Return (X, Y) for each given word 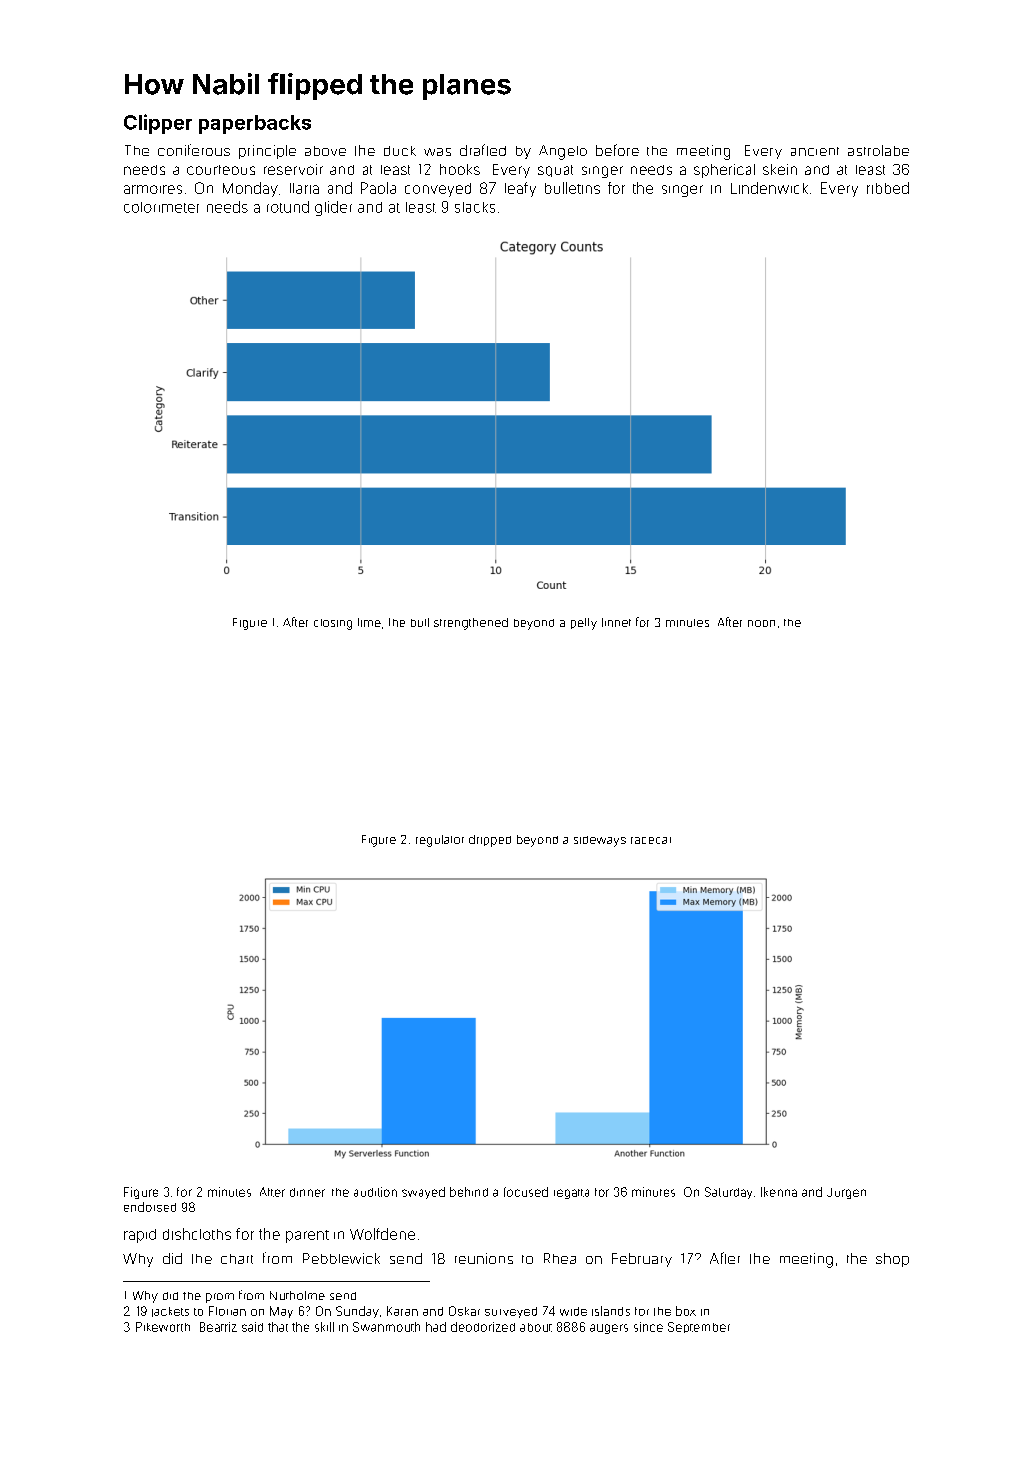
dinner (307, 1192)
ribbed (888, 188)
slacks (475, 207)
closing (333, 624)
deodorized (483, 1327)
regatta (571, 1194)
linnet (616, 622)
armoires (153, 189)
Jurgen (846, 1193)
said (252, 1327)
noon (761, 623)
